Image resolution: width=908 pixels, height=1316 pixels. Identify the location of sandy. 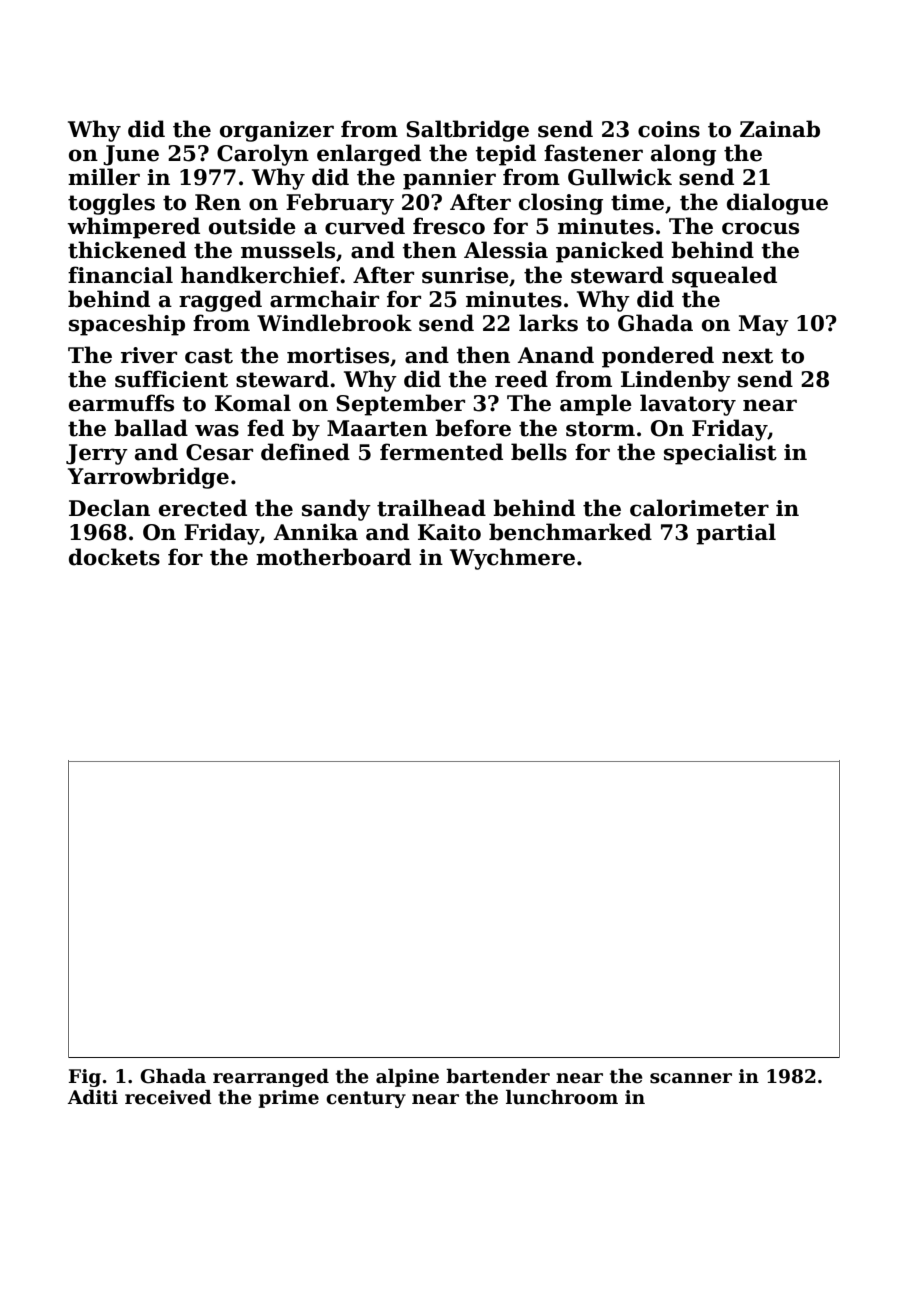
(336, 510).
